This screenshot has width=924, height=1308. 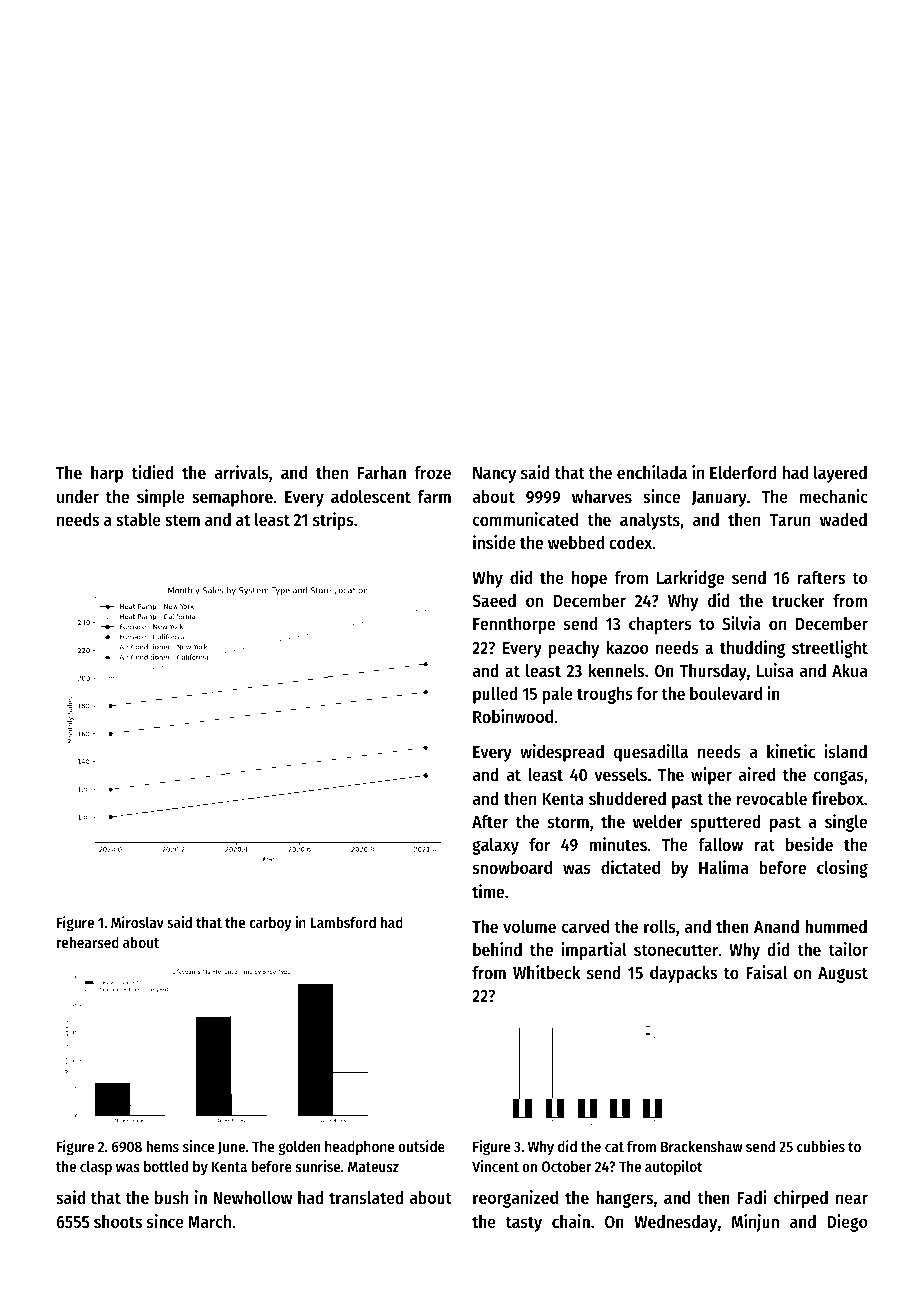 What do you see at coordinates (138, 519) in the screenshot?
I see `stable` at bounding box center [138, 519].
